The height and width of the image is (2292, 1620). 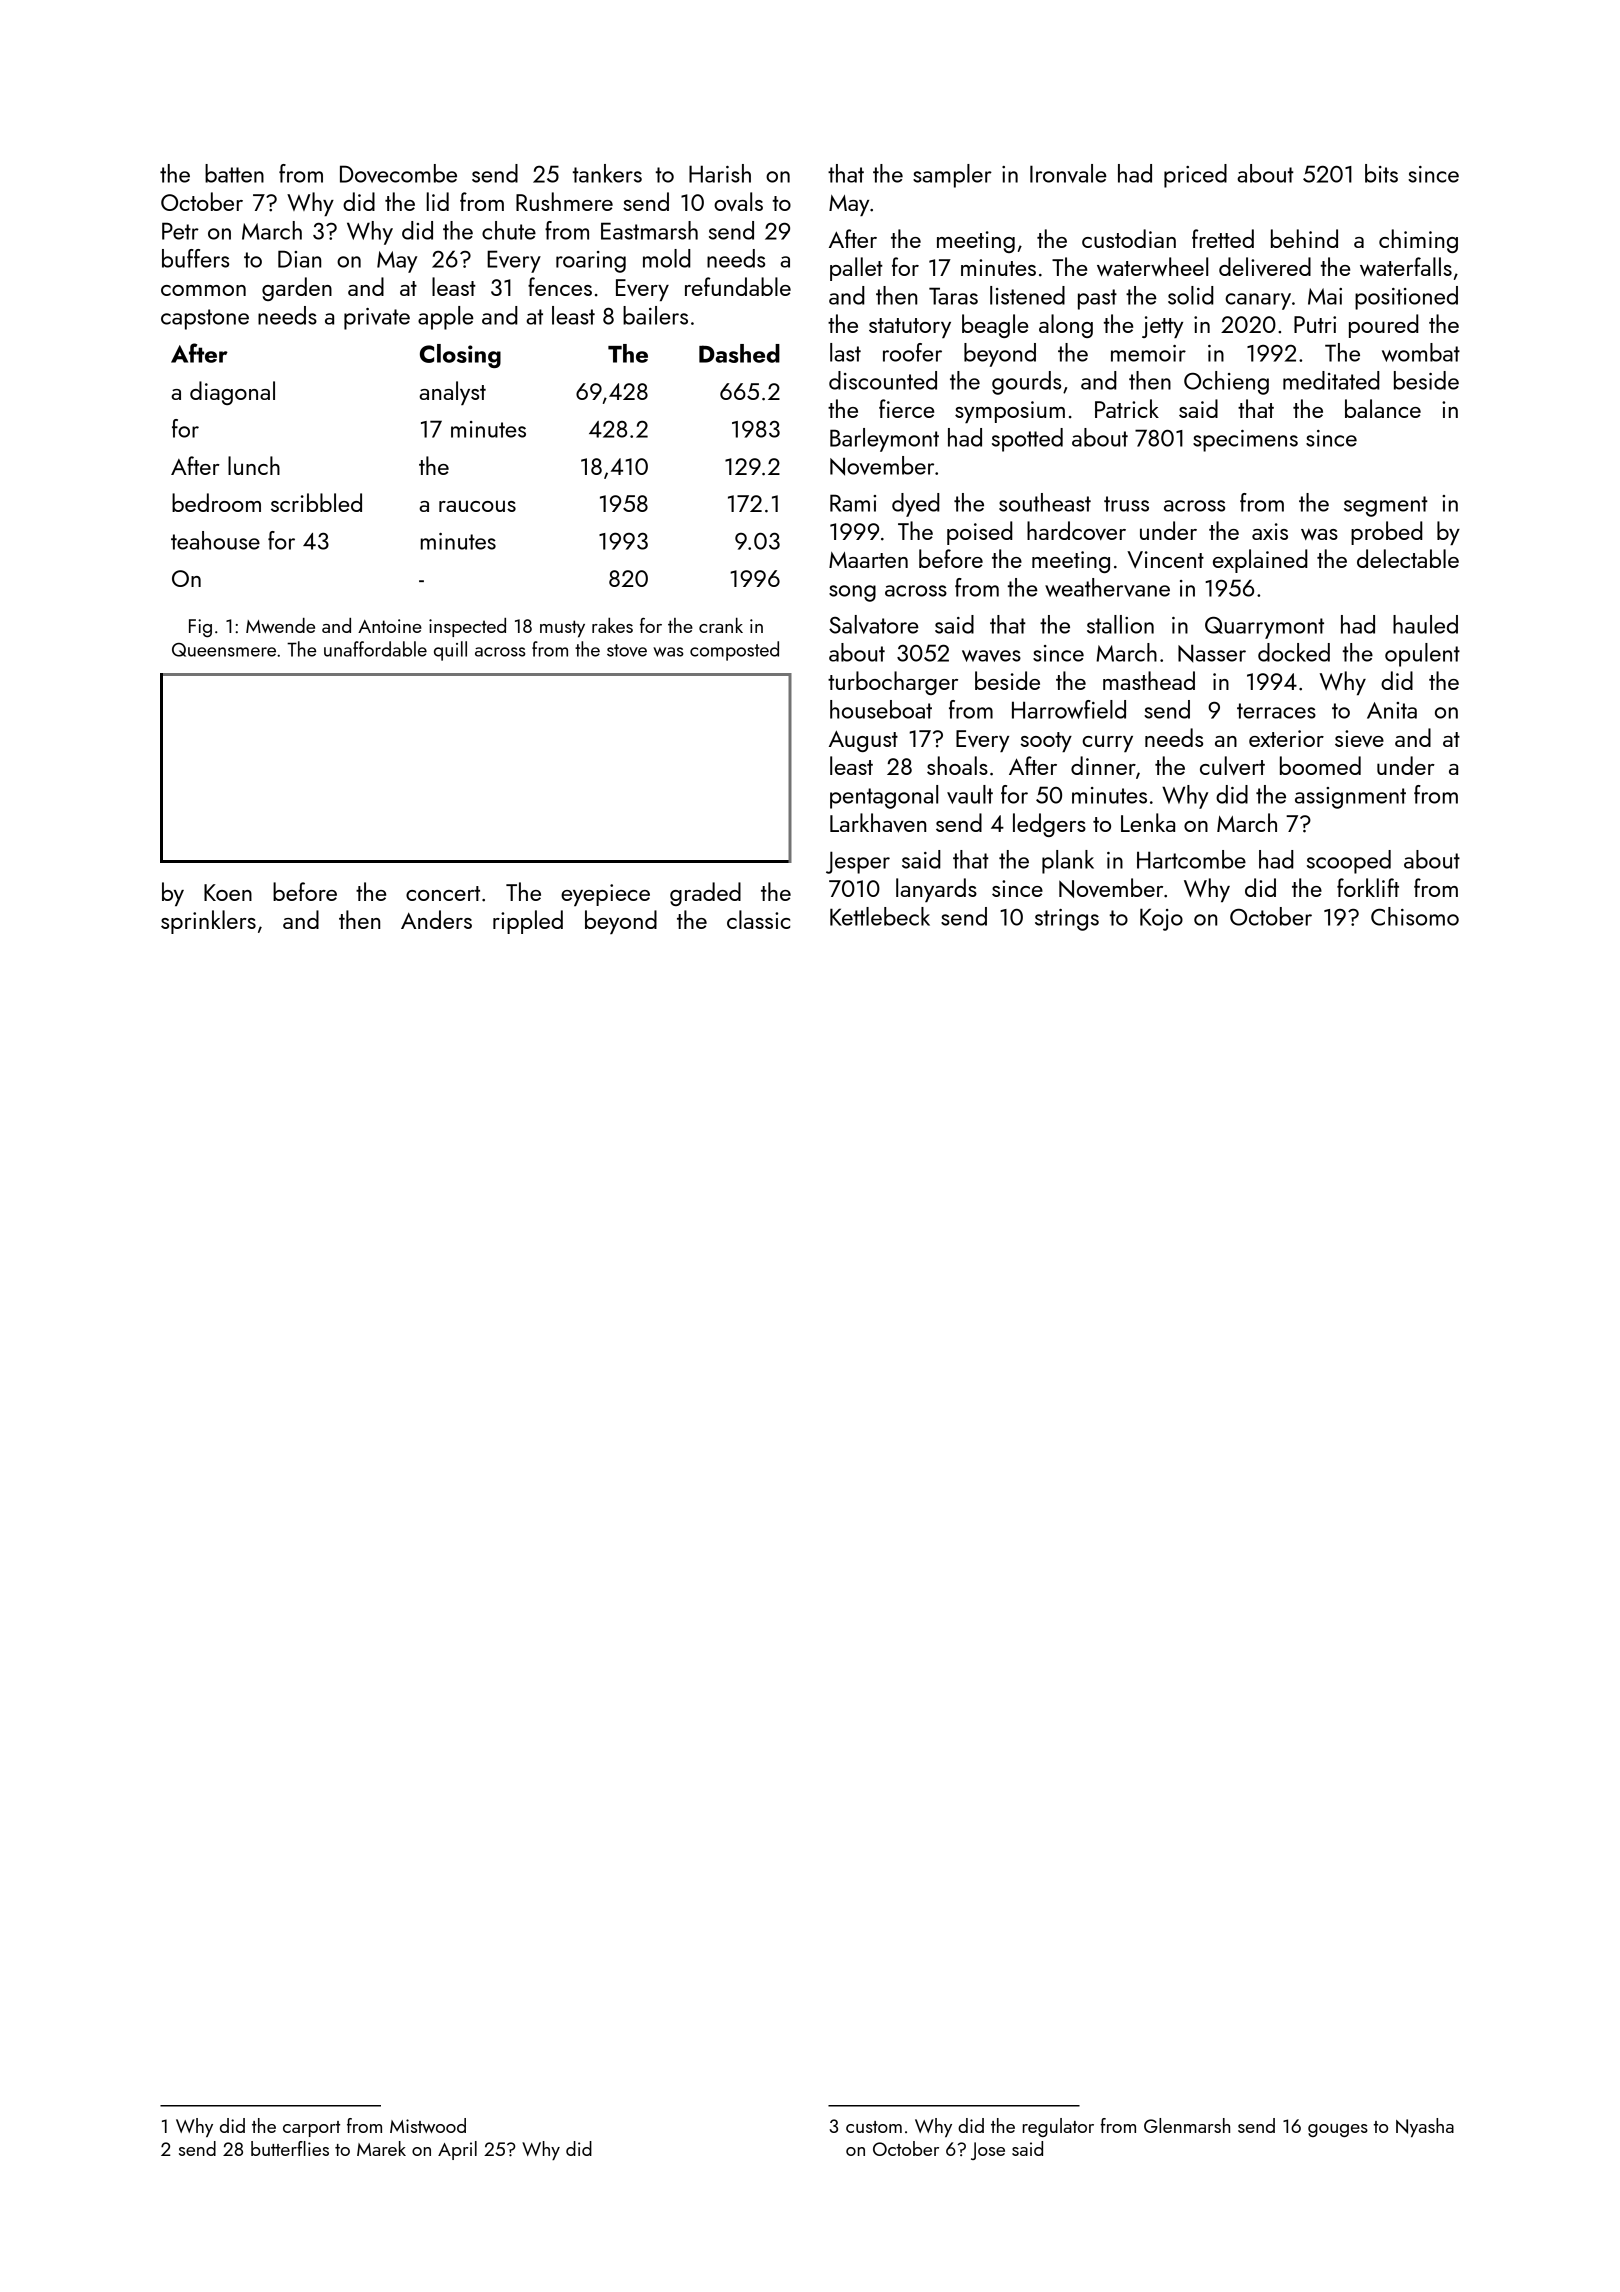 What do you see at coordinates (1386, 506) in the image?
I see `segment` at bounding box center [1386, 506].
